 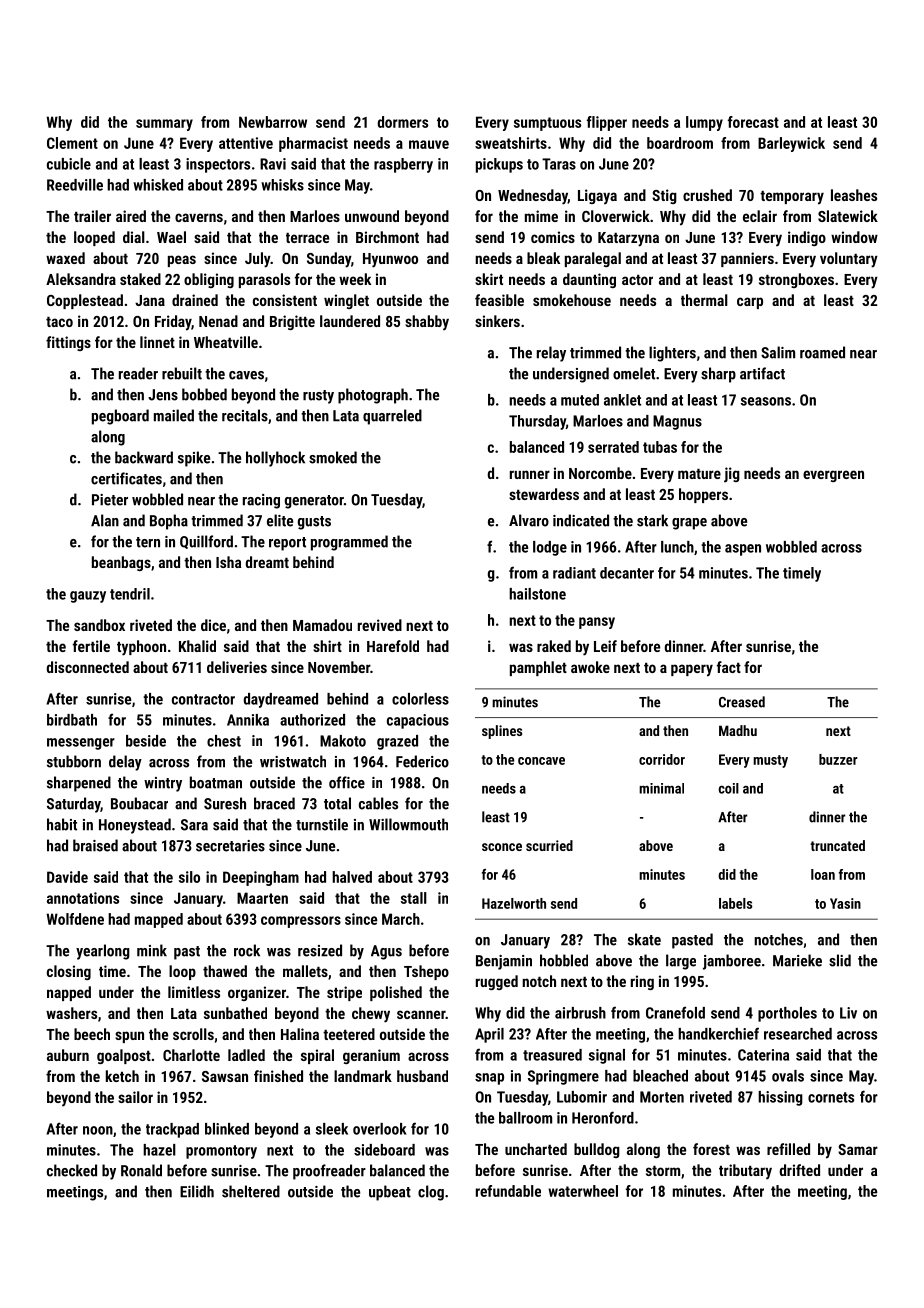 I want to click on generator, so click(x=314, y=502).
